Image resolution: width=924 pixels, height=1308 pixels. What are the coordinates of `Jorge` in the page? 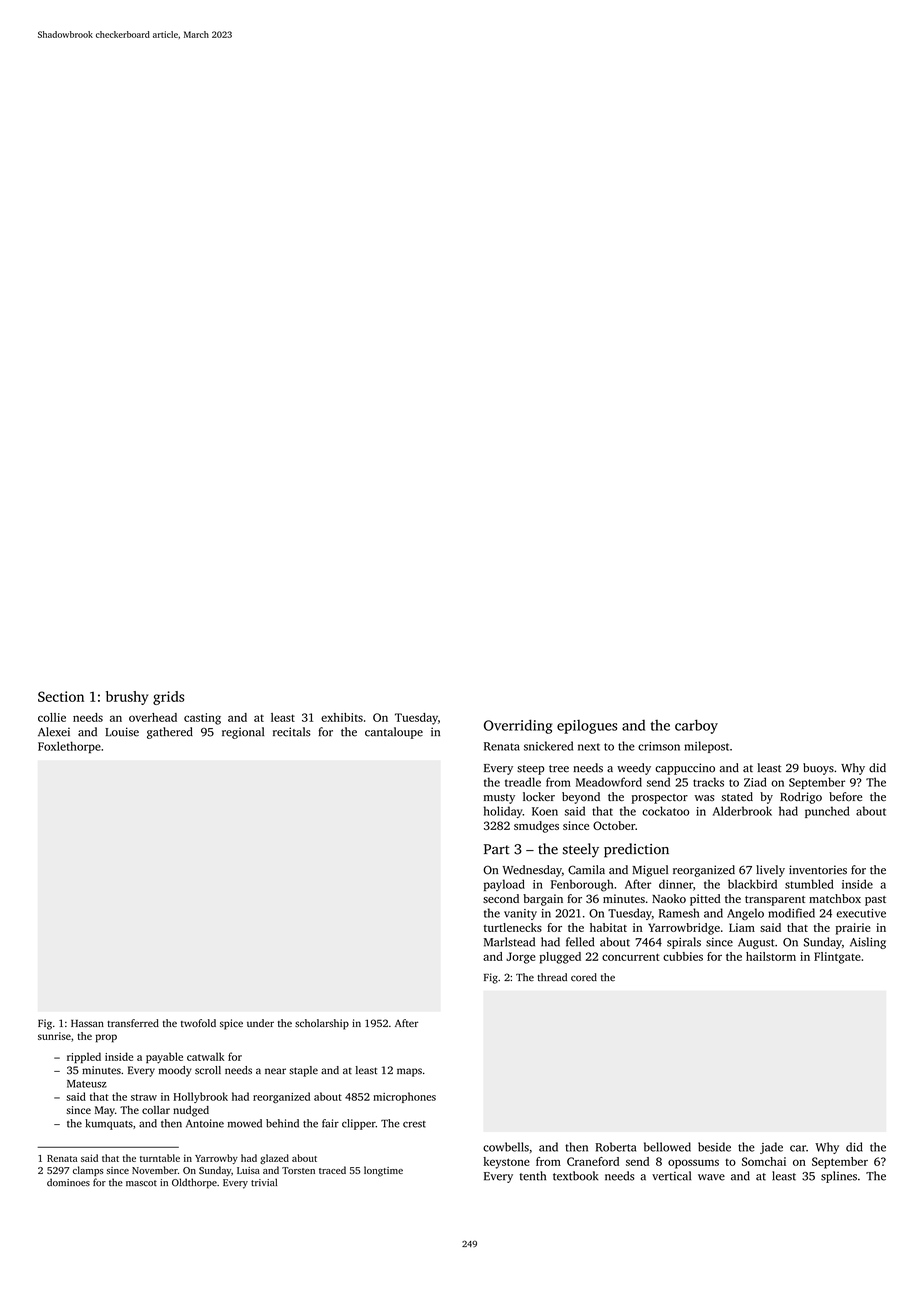 It's located at (521, 958).
